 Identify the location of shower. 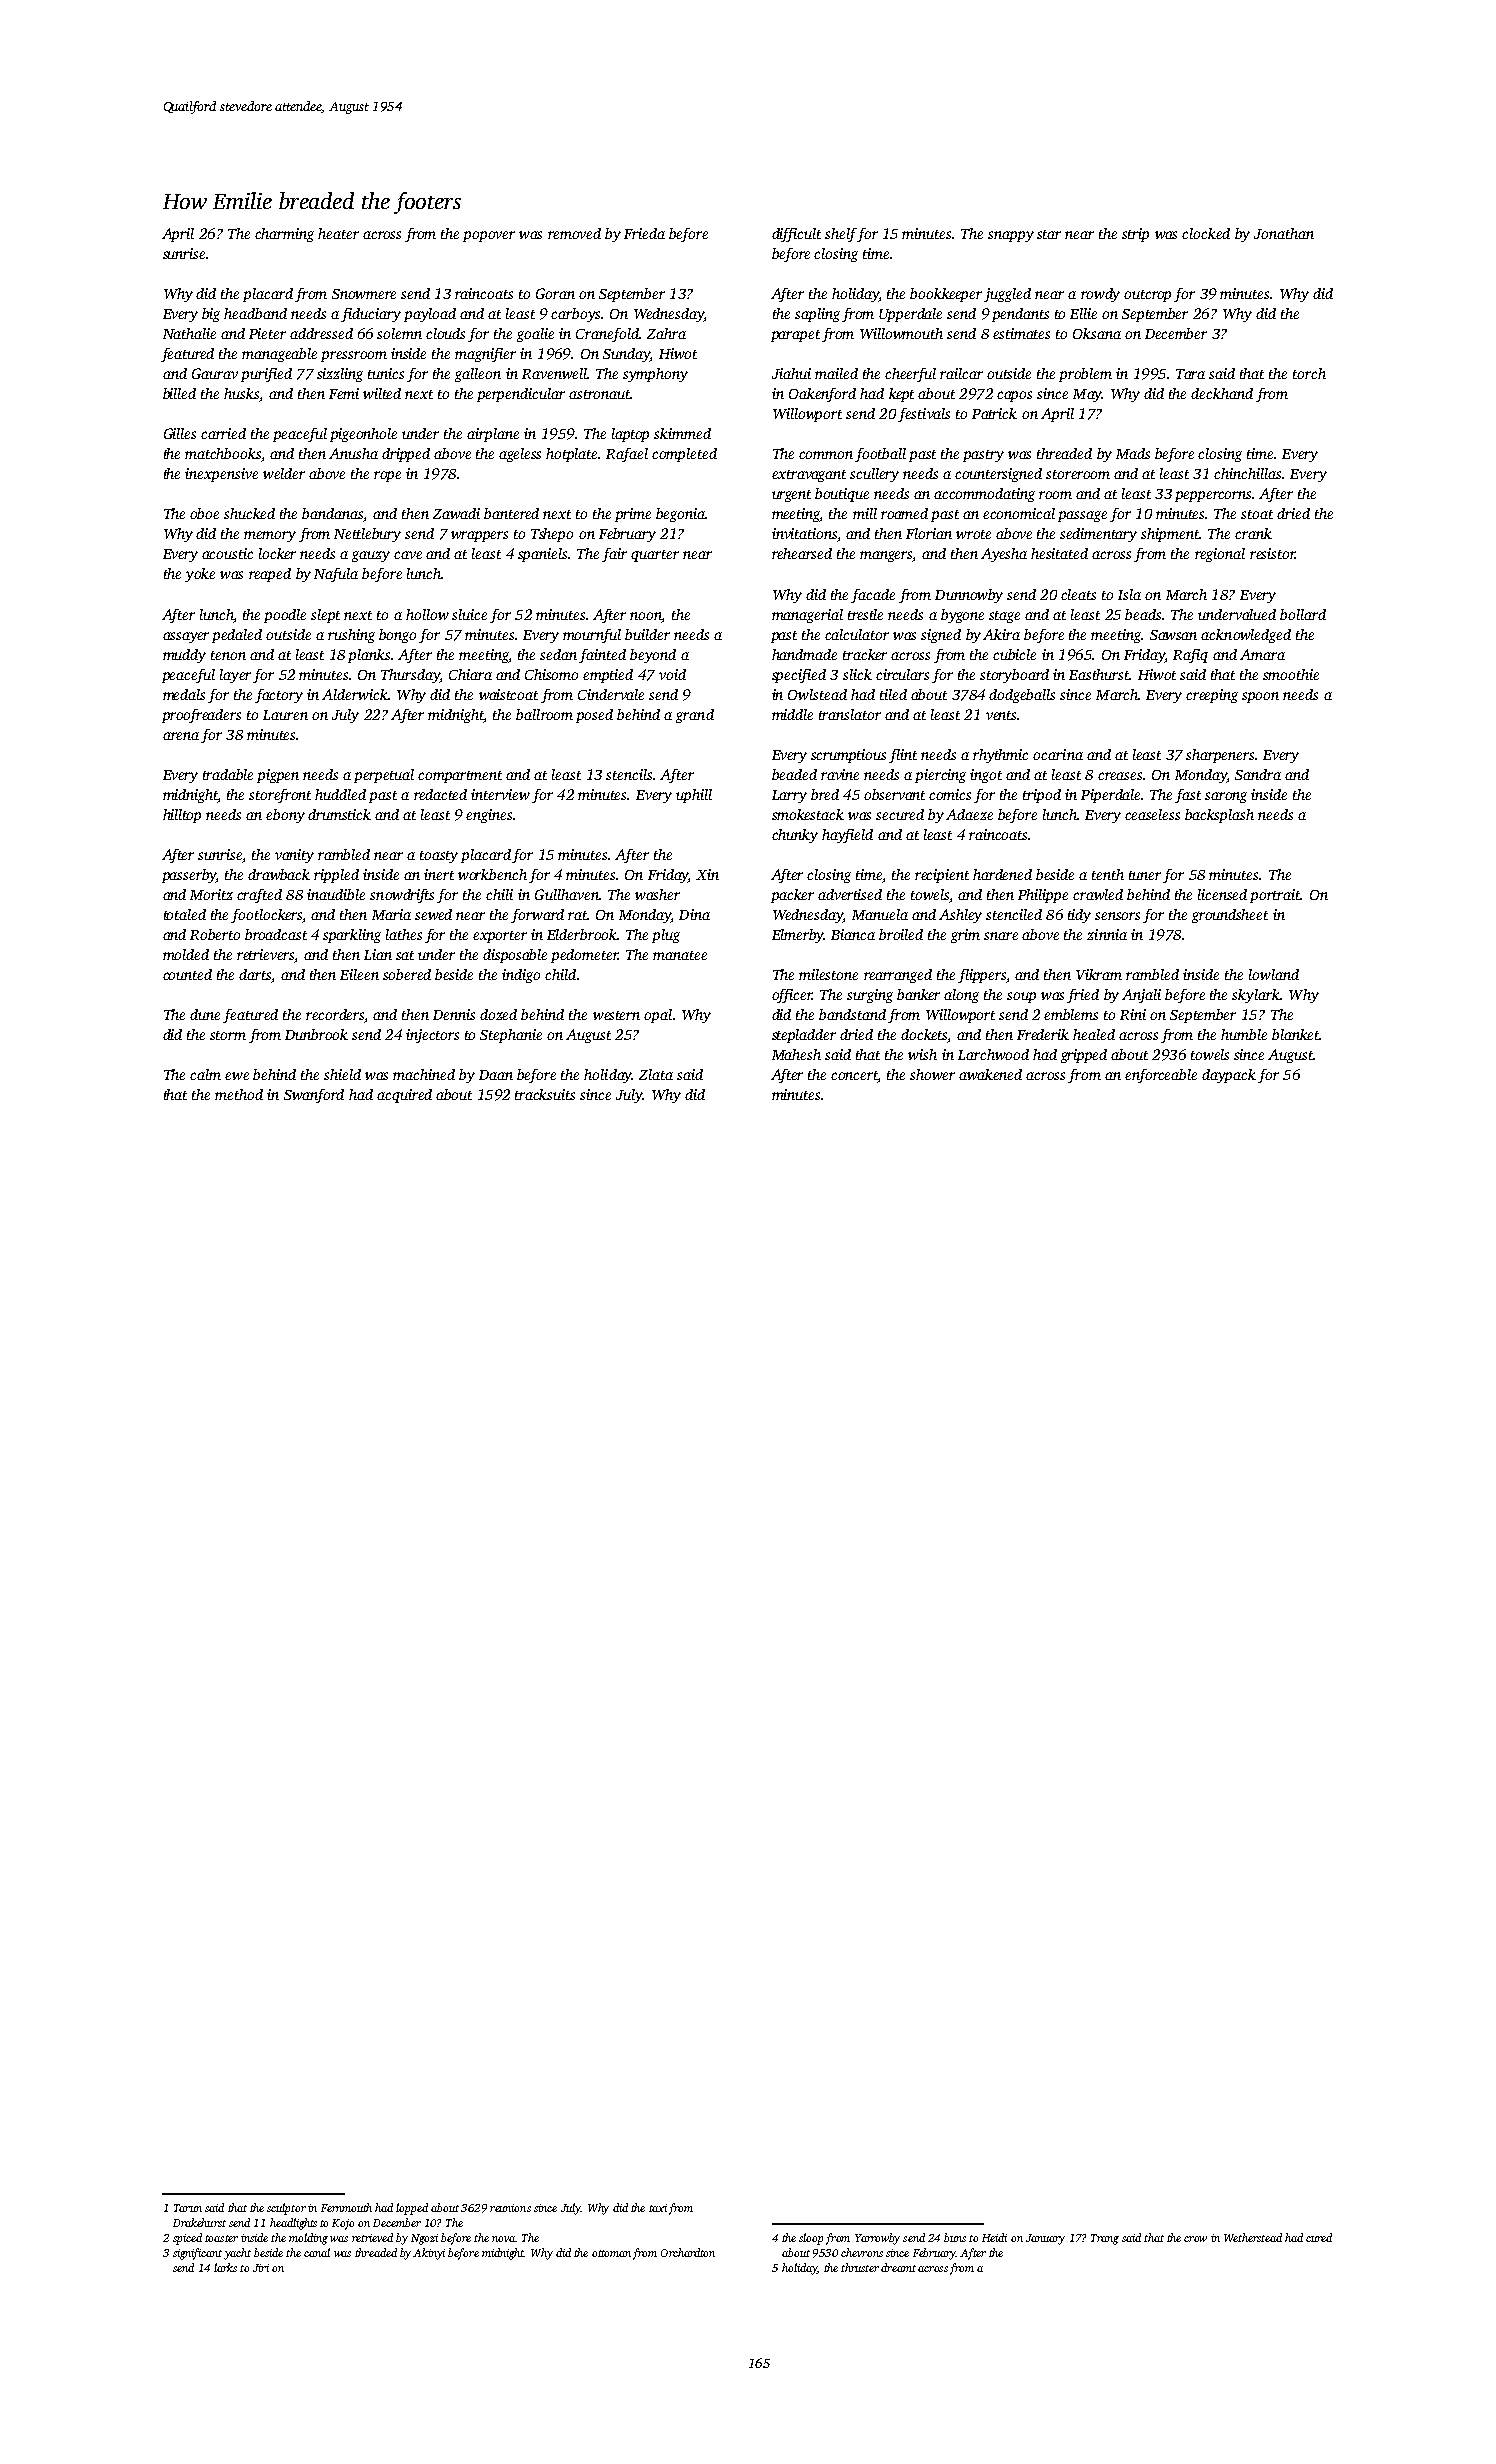
(932, 1074).
